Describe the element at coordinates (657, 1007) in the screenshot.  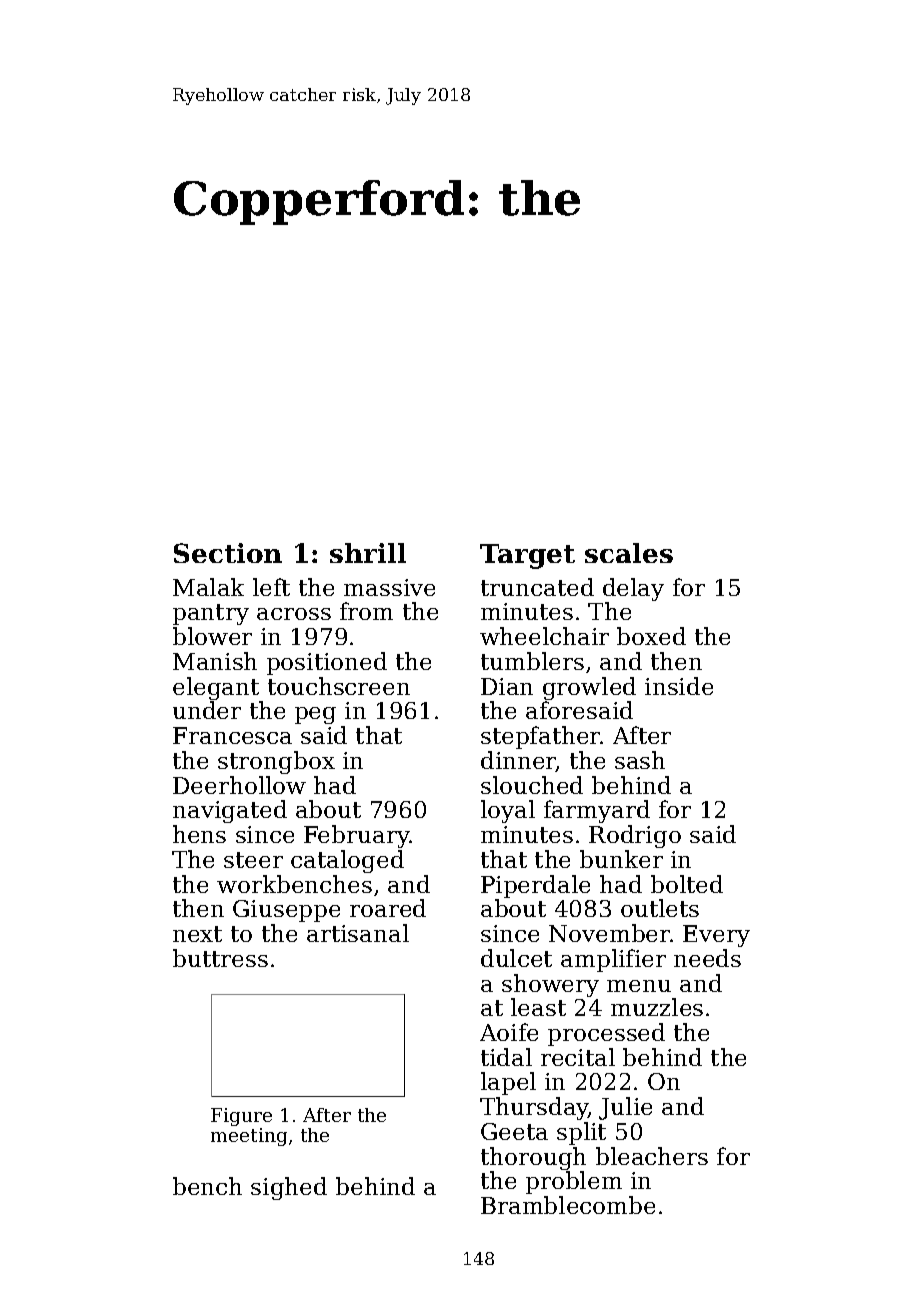
I see `muzzles` at that location.
